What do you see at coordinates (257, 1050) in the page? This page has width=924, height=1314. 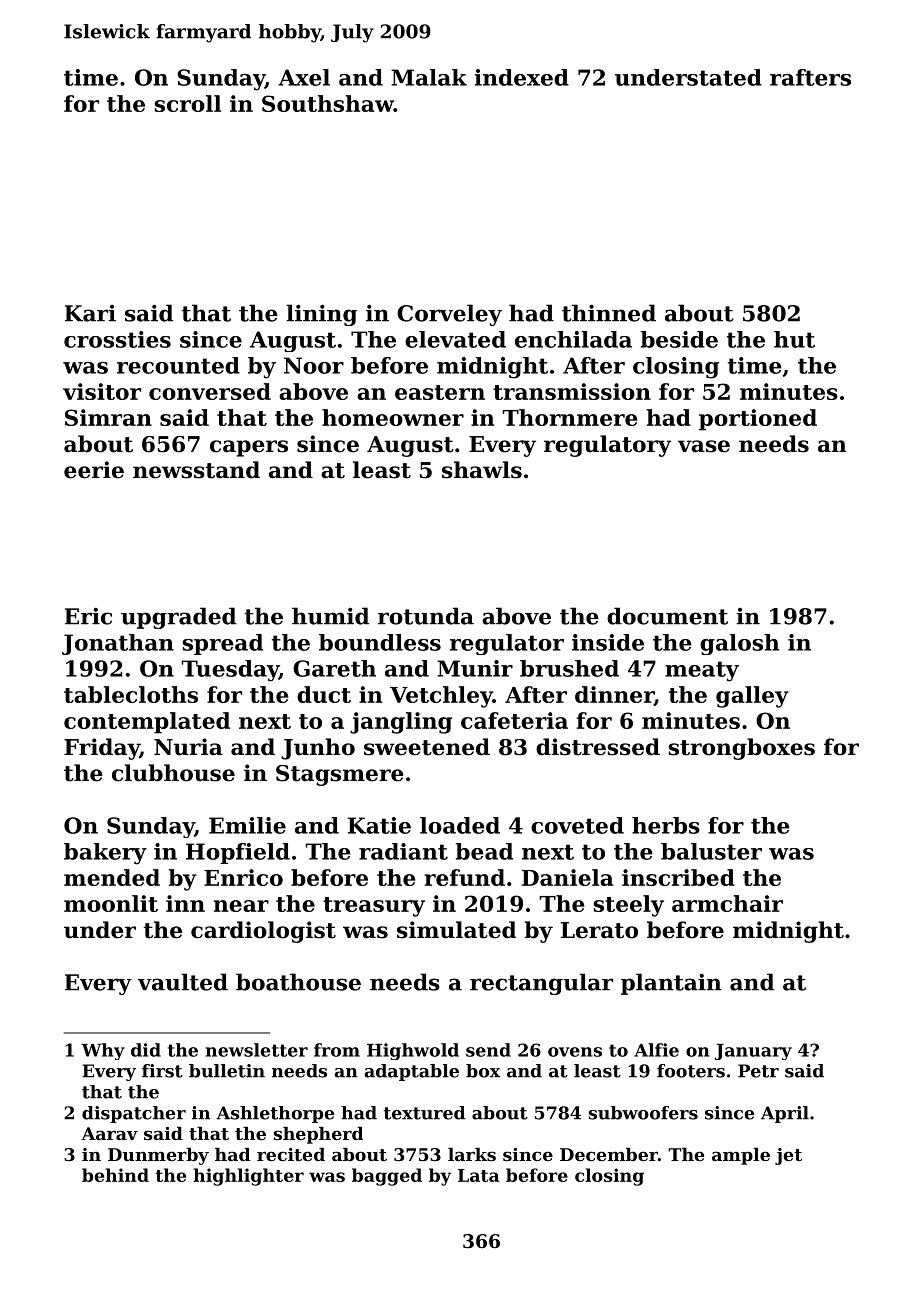 I see `newsletter` at bounding box center [257, 1050].
